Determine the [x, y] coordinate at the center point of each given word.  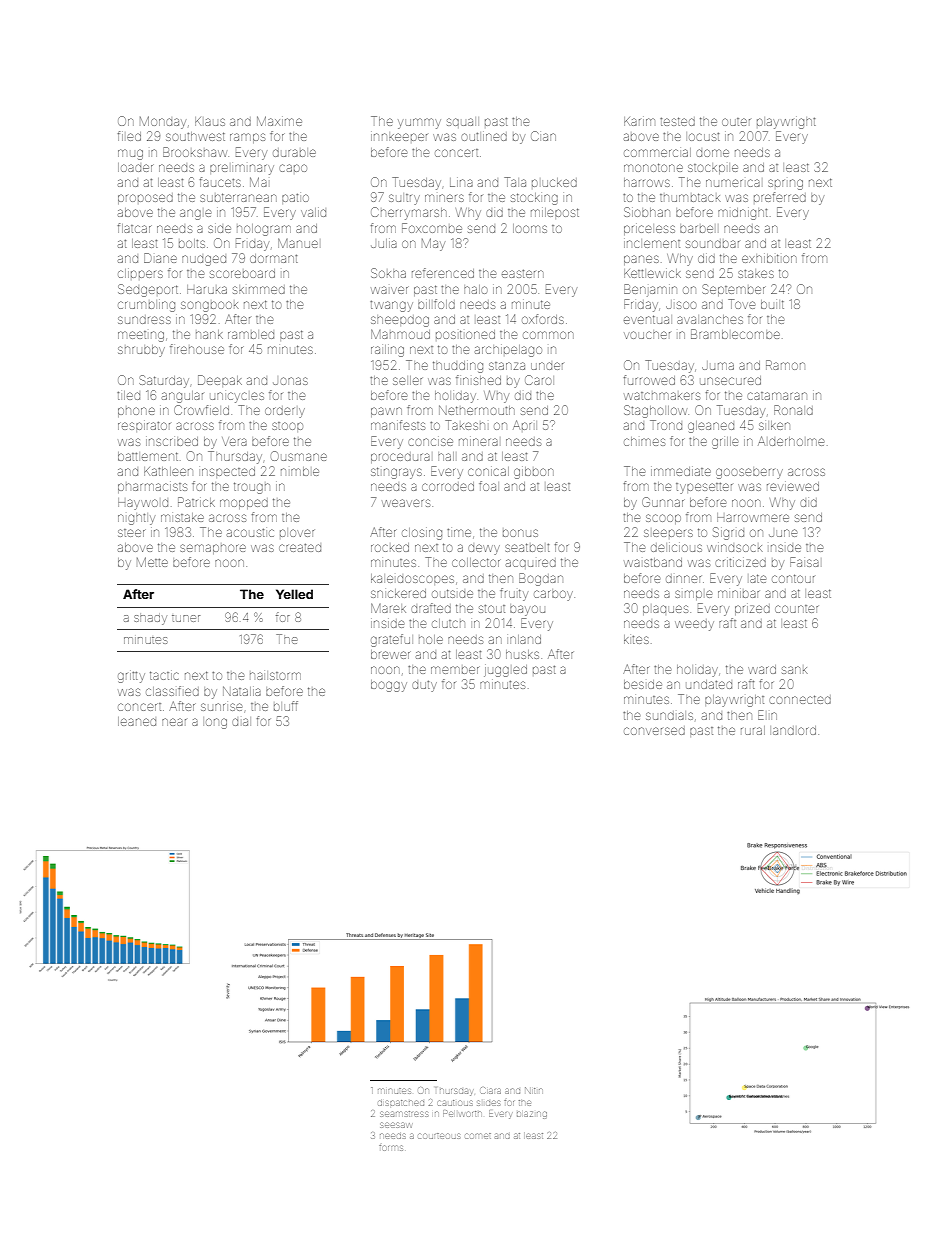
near [174, 722]
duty [424, 686]
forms [391, 1148]
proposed [145, 199]
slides [488, 1103]
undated [709, 684]
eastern [523, 274]
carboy [553, 595]
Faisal [804, 562]
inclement [652, 244]
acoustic [250, 533]
